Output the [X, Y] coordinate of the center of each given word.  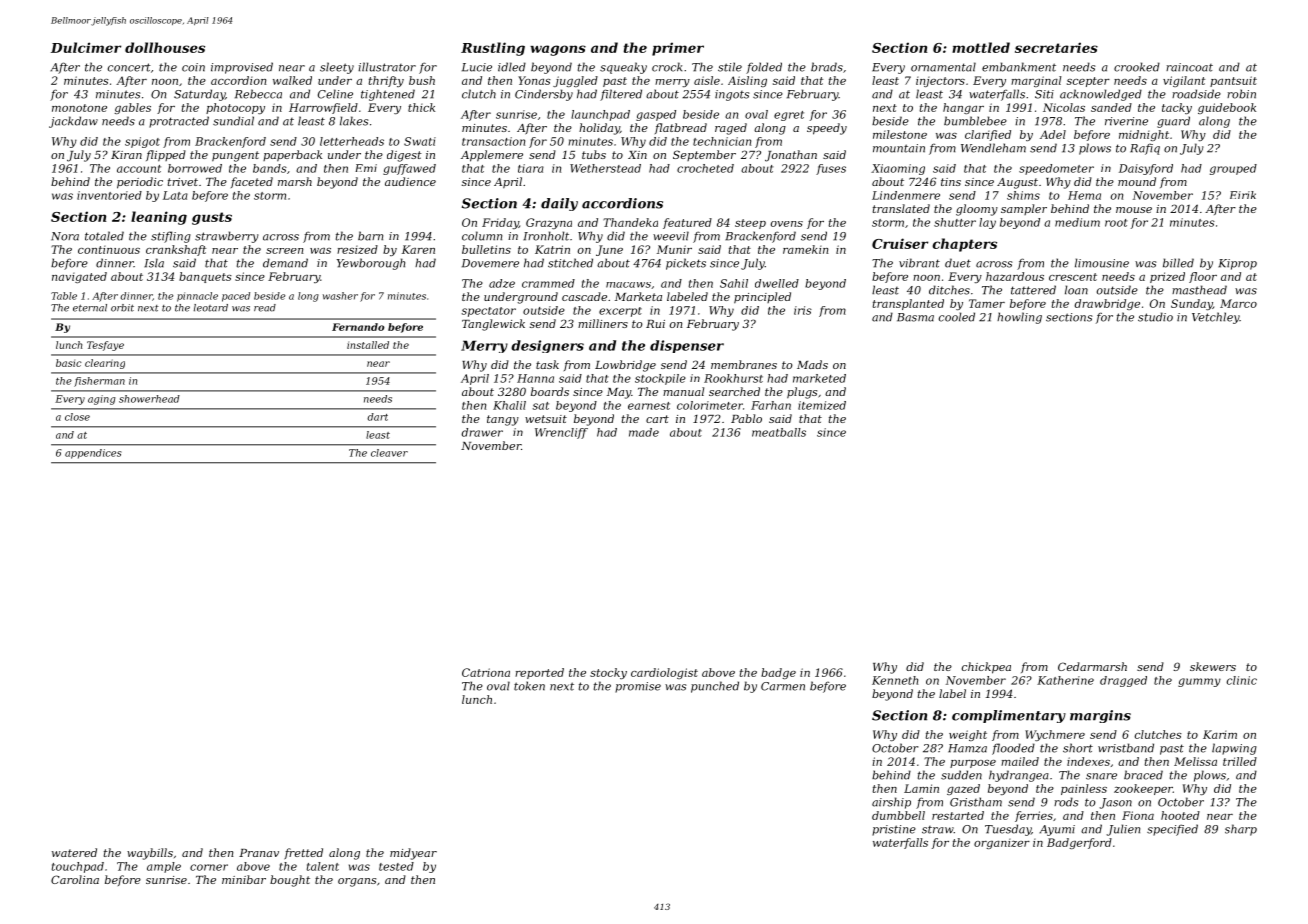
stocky [608, 673]
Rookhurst [733, 378]
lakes [354, 121]
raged [731, 129]
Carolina [75, 879]
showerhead [149, 399]
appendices [93, 454]
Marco [1238, 303]
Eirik [1243, 195]
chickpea [986, 668]
